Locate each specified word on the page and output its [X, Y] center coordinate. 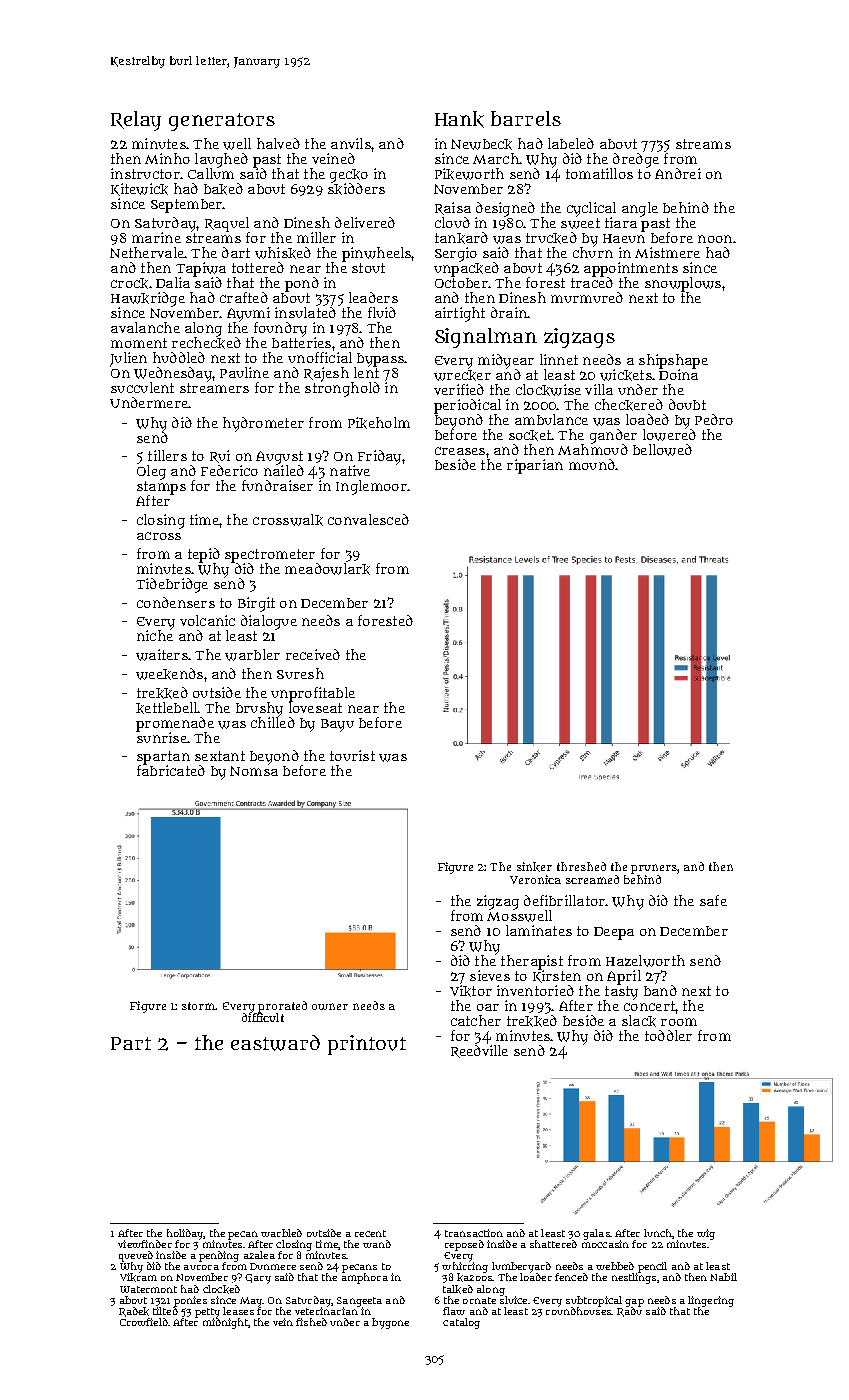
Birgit [256, 604]
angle [640, 209]
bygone [390, 1323]
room [679, 1022]
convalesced [368, 519]
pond [302, 284]
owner [330, 1006]
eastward [275, 1043]
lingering [711, 1301]
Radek [134, 1312]
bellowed [662, 450]
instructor [145, 173]
